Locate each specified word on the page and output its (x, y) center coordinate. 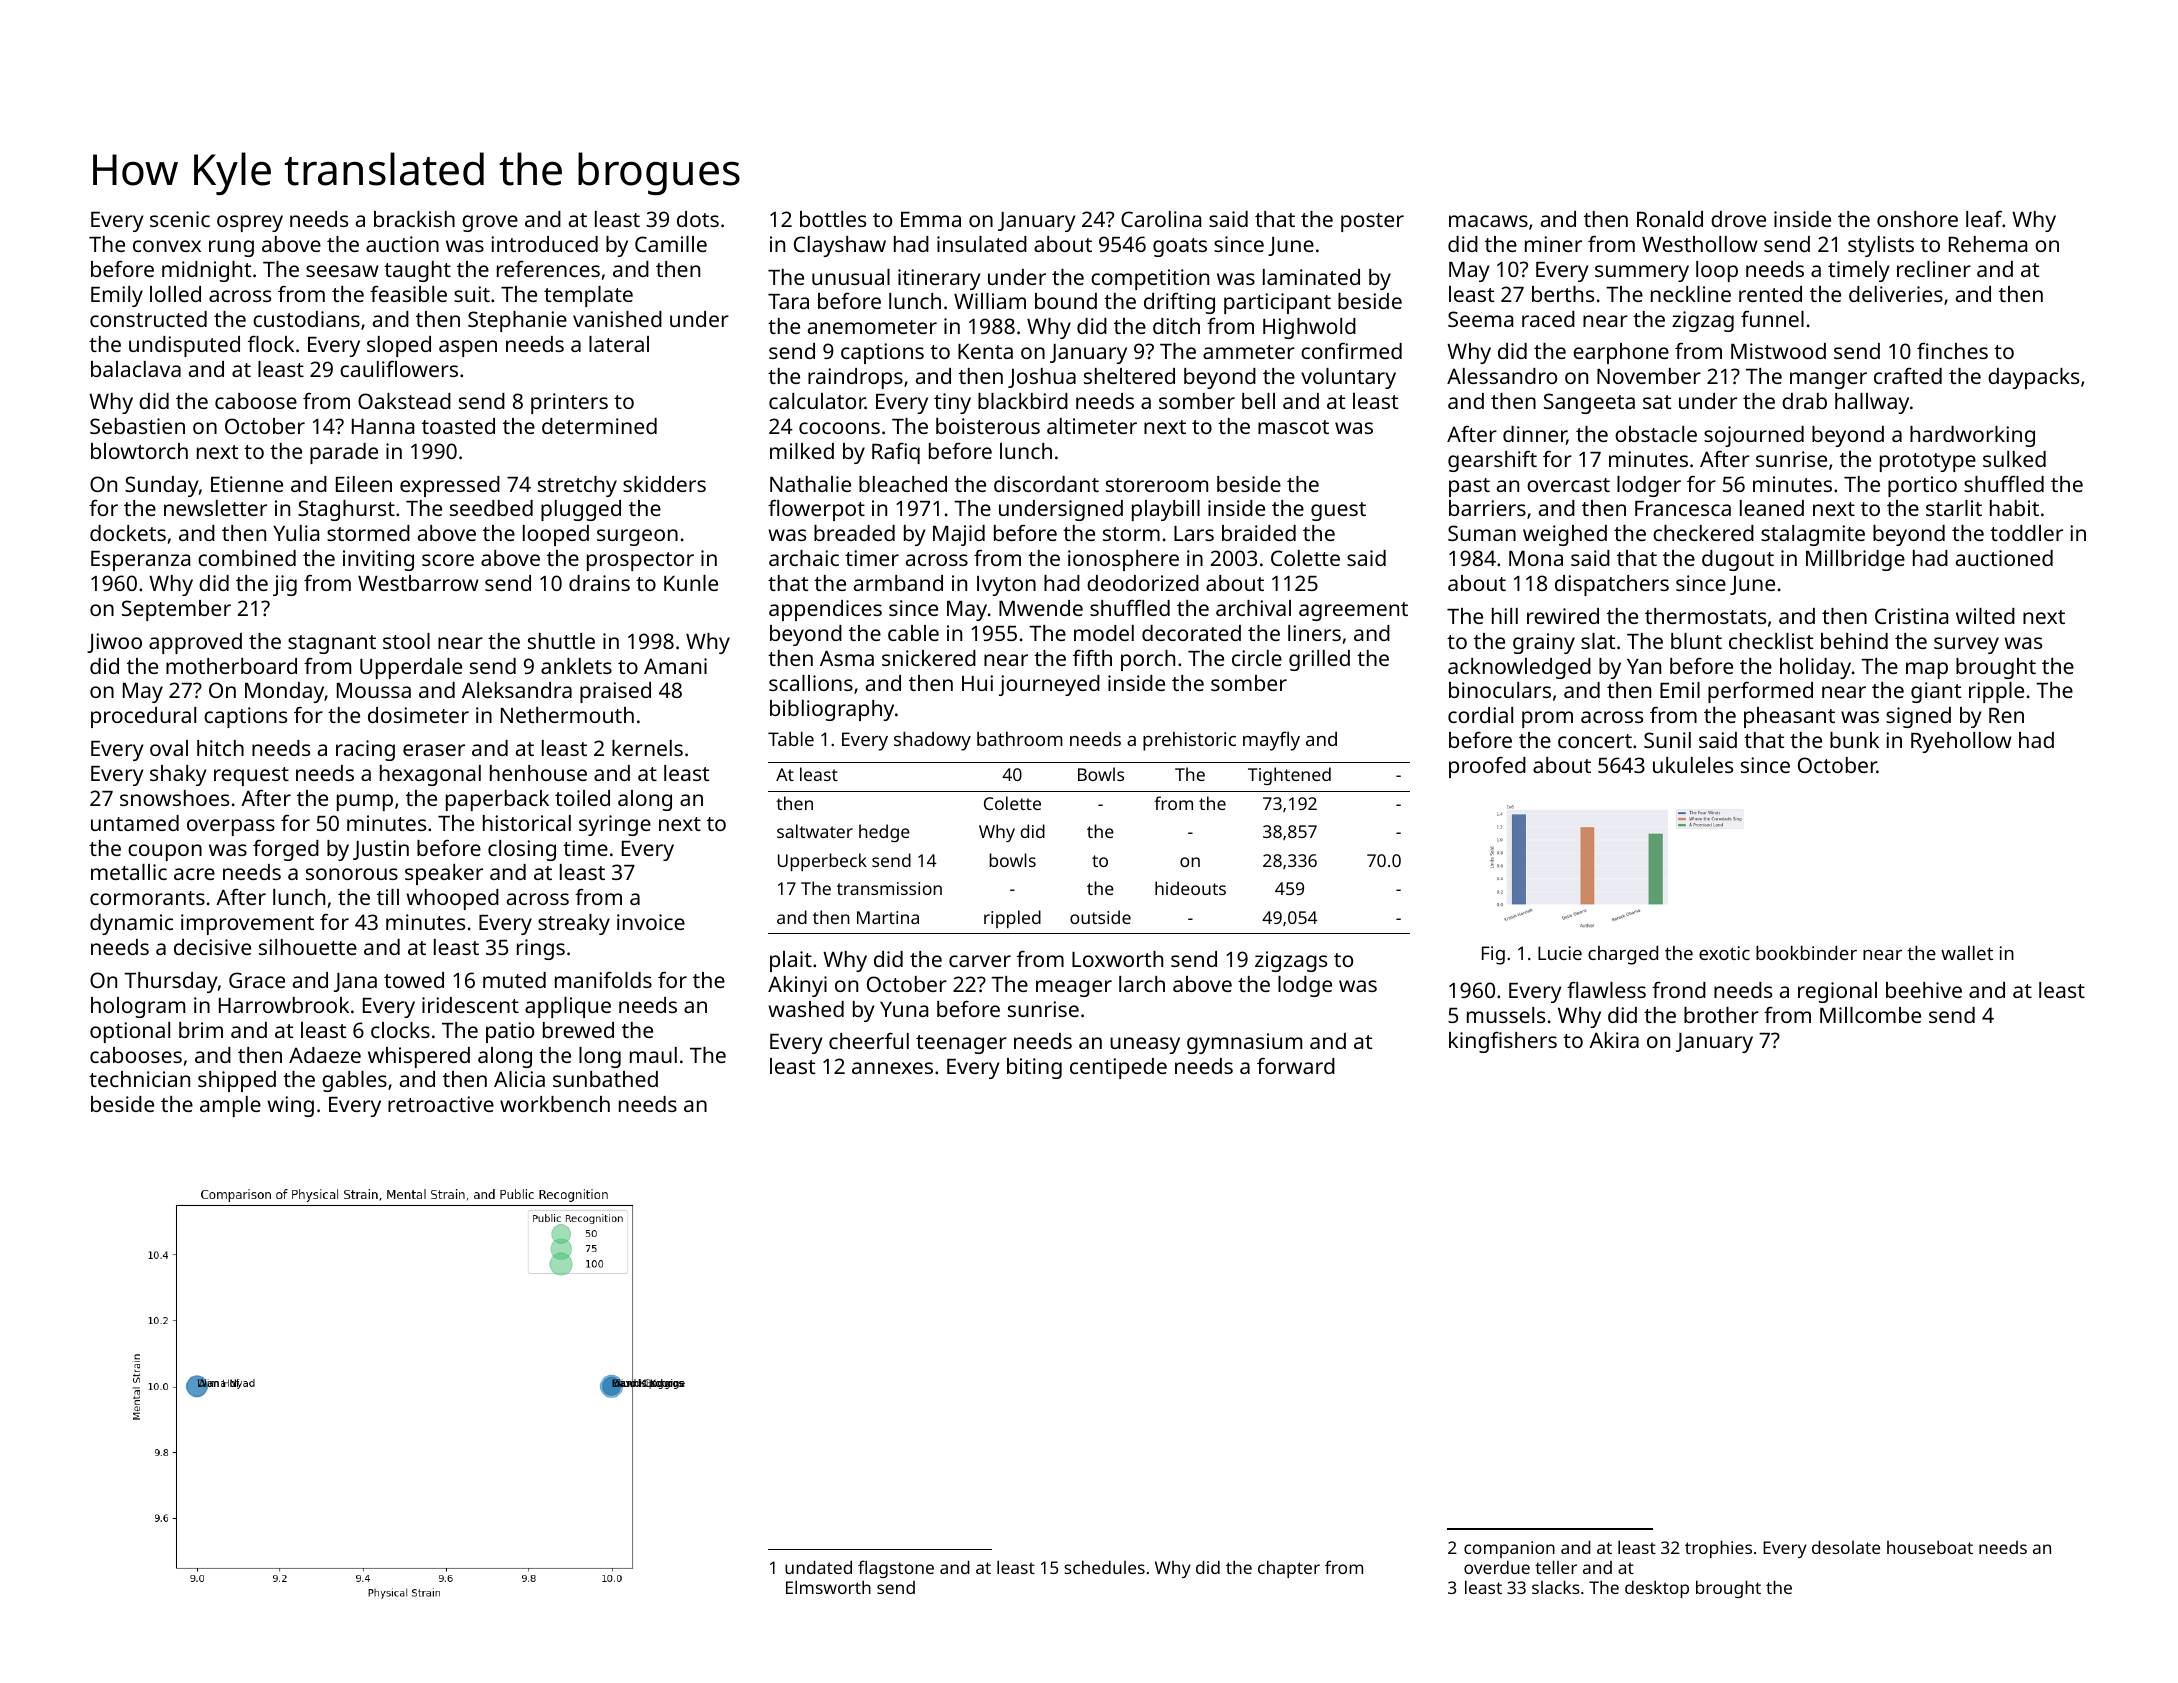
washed (806, 1009)
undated (818, 1567)
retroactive (441, 1104)
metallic (129, 872)
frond (1679, 989)
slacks (1556, 1587)
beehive (1924, 990)
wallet (1967, 952)
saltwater (815, 831)
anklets (576, 666)
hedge (884, 833)
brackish (414, 219)
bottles (833, 219)
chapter (1289, 1569)
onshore (1917, 219)
